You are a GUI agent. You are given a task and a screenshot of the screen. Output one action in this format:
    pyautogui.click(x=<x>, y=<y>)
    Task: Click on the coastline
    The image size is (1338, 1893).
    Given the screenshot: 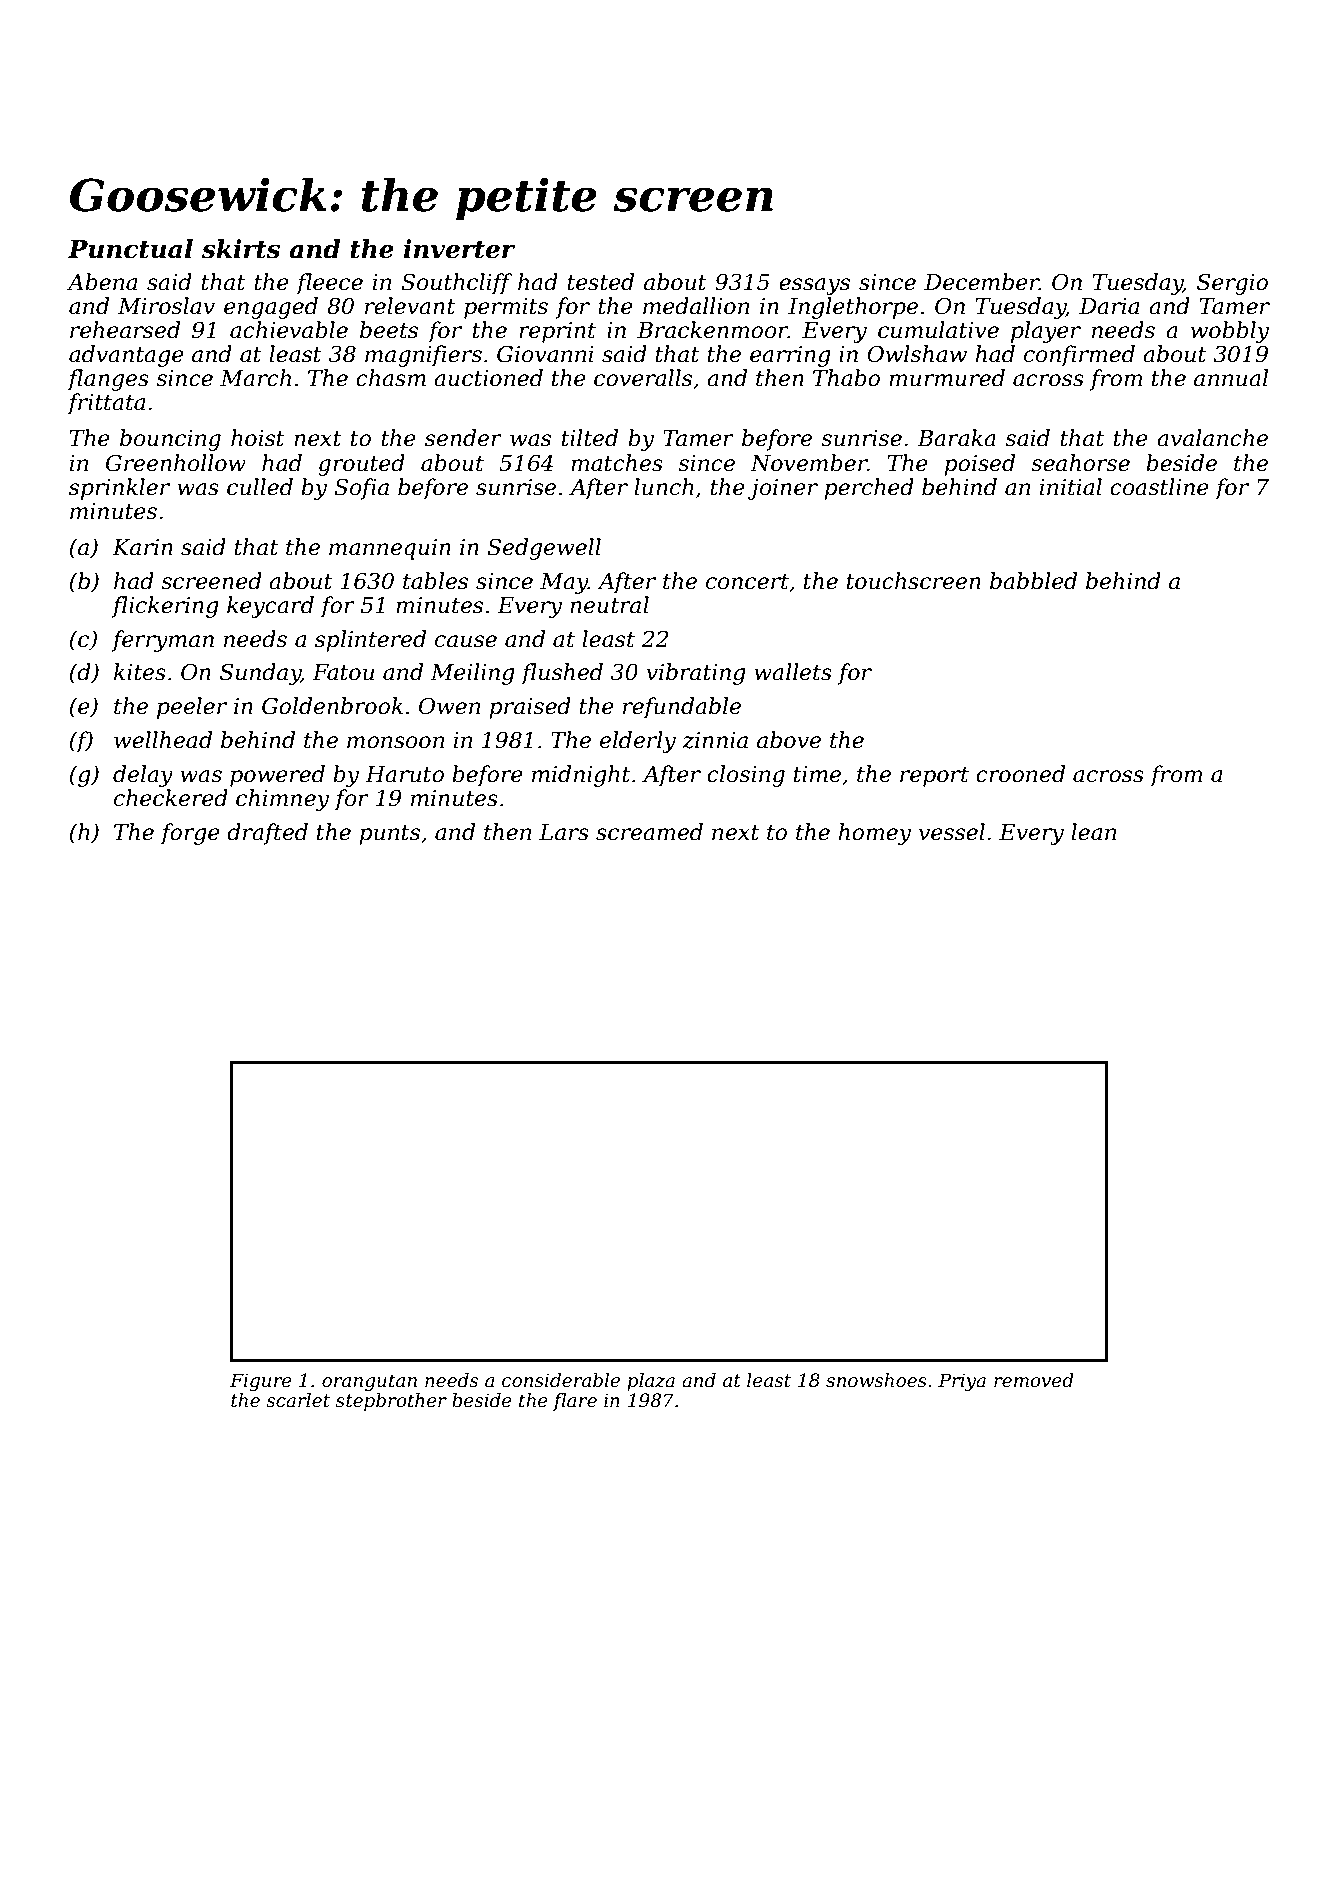 What is the action you would take?
    pyautogui.click(x=1159, y=487)
